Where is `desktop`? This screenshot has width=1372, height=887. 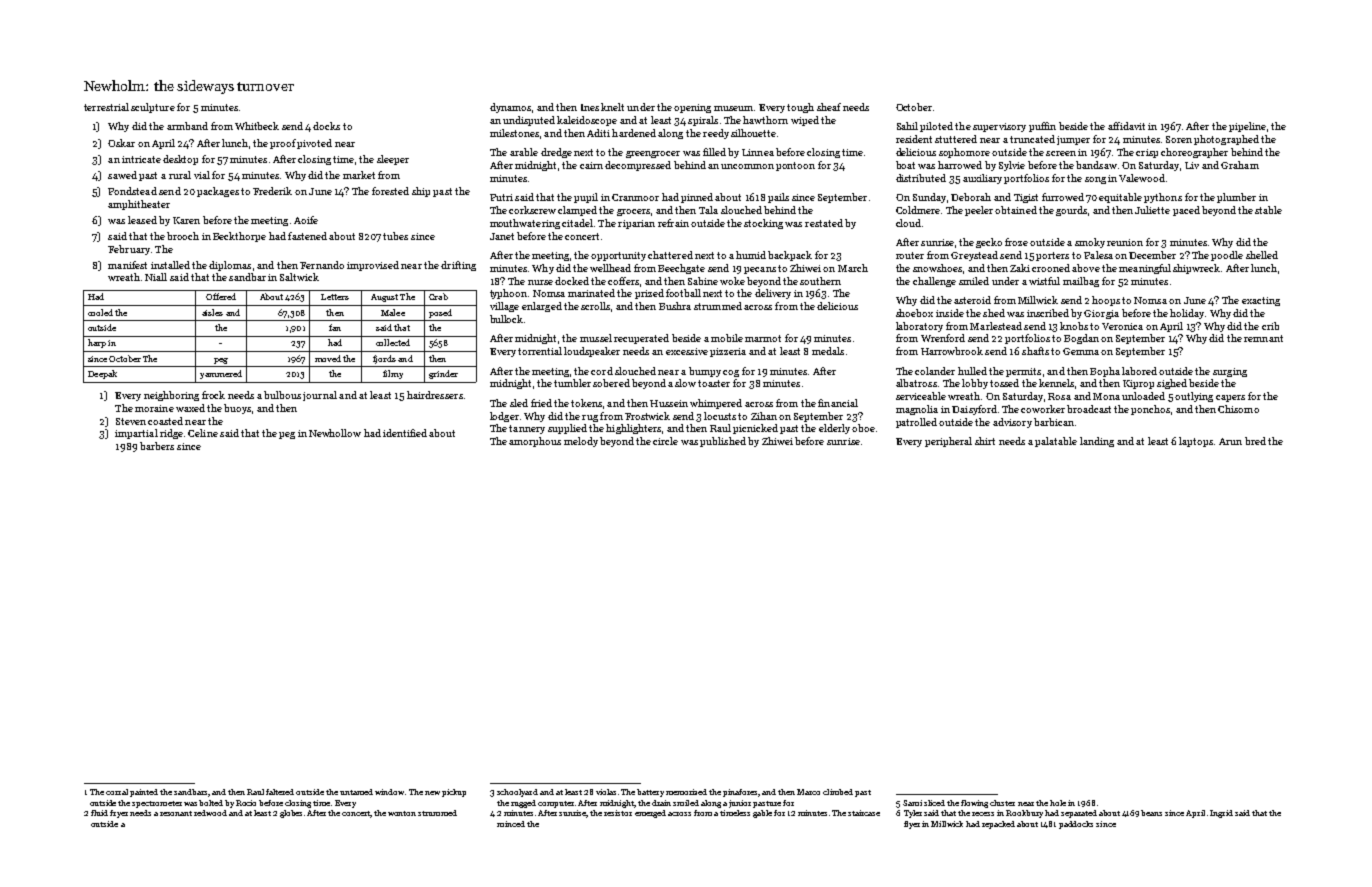 desktop is located at coordinates (180, 160).
